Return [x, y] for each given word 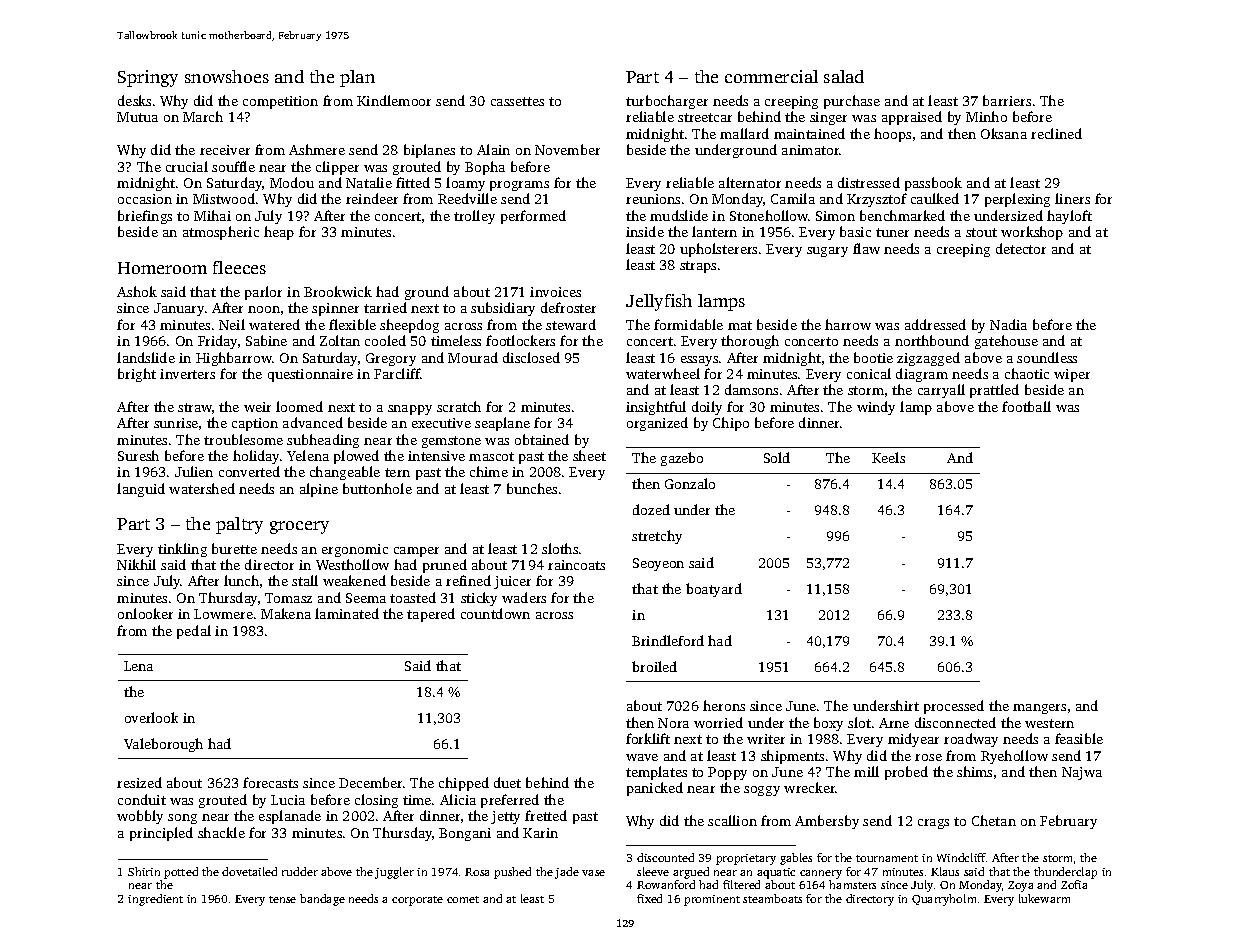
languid [141, 490]
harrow [848, 324]
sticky [479, 599]
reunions [653, 199]
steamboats [772, 898]
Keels [888, 457]
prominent [712, 900]
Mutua [137, 117]
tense [282, 899]
